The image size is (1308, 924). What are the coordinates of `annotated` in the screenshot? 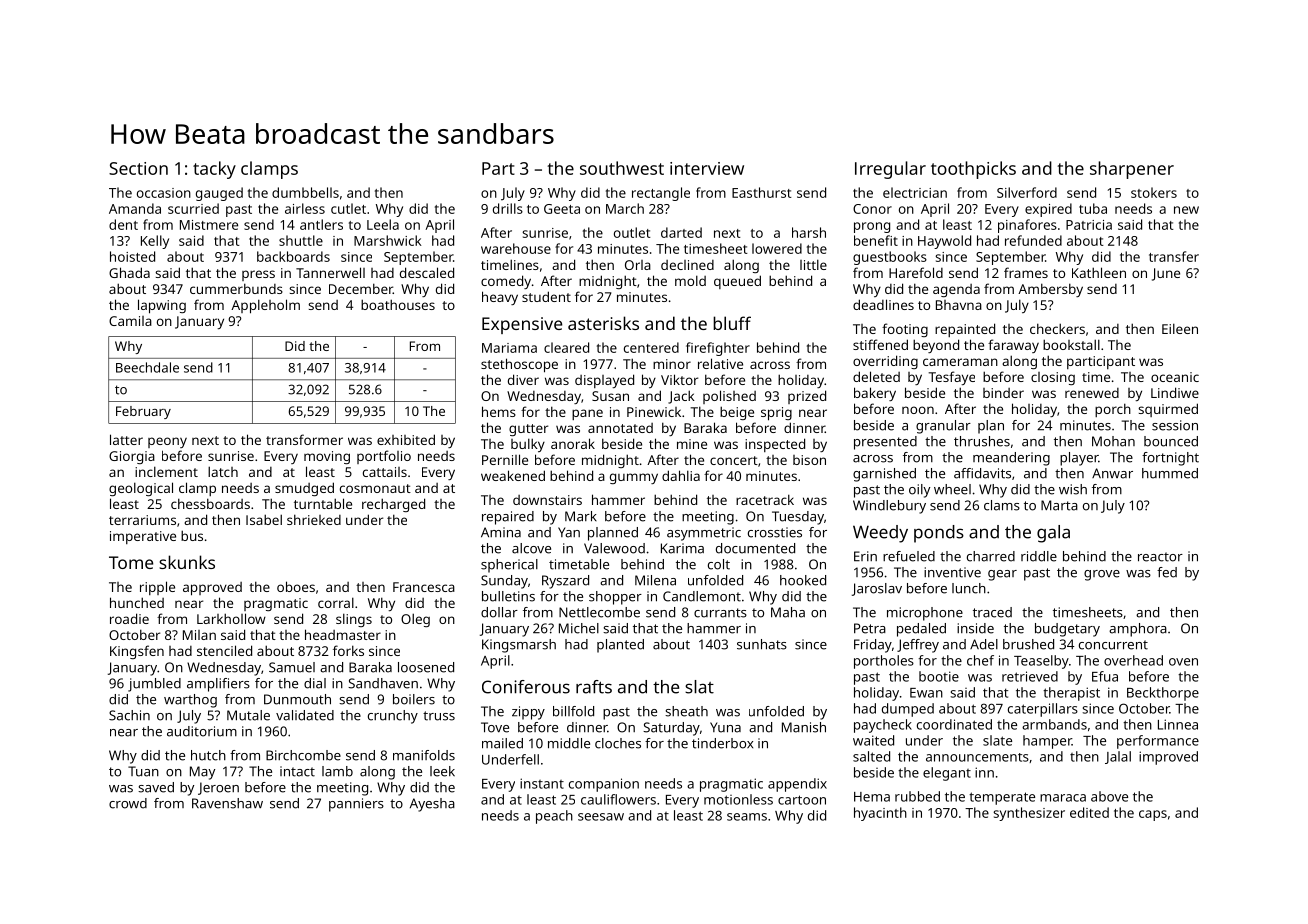 It's located at (620, 428).
